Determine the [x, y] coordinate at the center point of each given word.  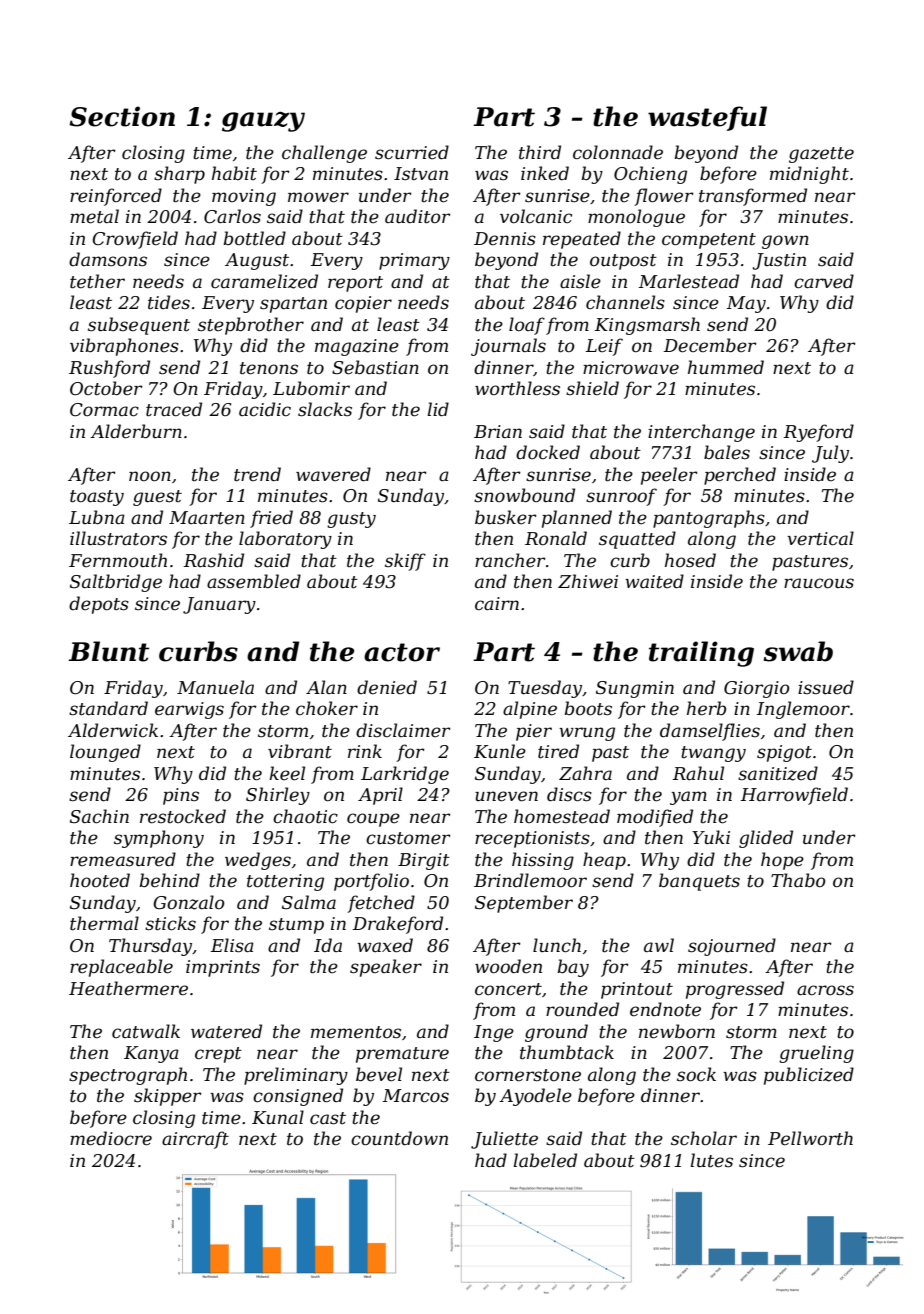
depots [99, 605]
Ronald [556, 538]
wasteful [707, 118]
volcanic [536, 216]
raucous [819, 583]
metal [94, 216]
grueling [816, 1054]
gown [785, 242]
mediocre [111, 1138]
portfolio [371, 882]
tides [169, 302]
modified [655, 818]
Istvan [421, 173]
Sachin [99, 816]
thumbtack [567, 1052]
